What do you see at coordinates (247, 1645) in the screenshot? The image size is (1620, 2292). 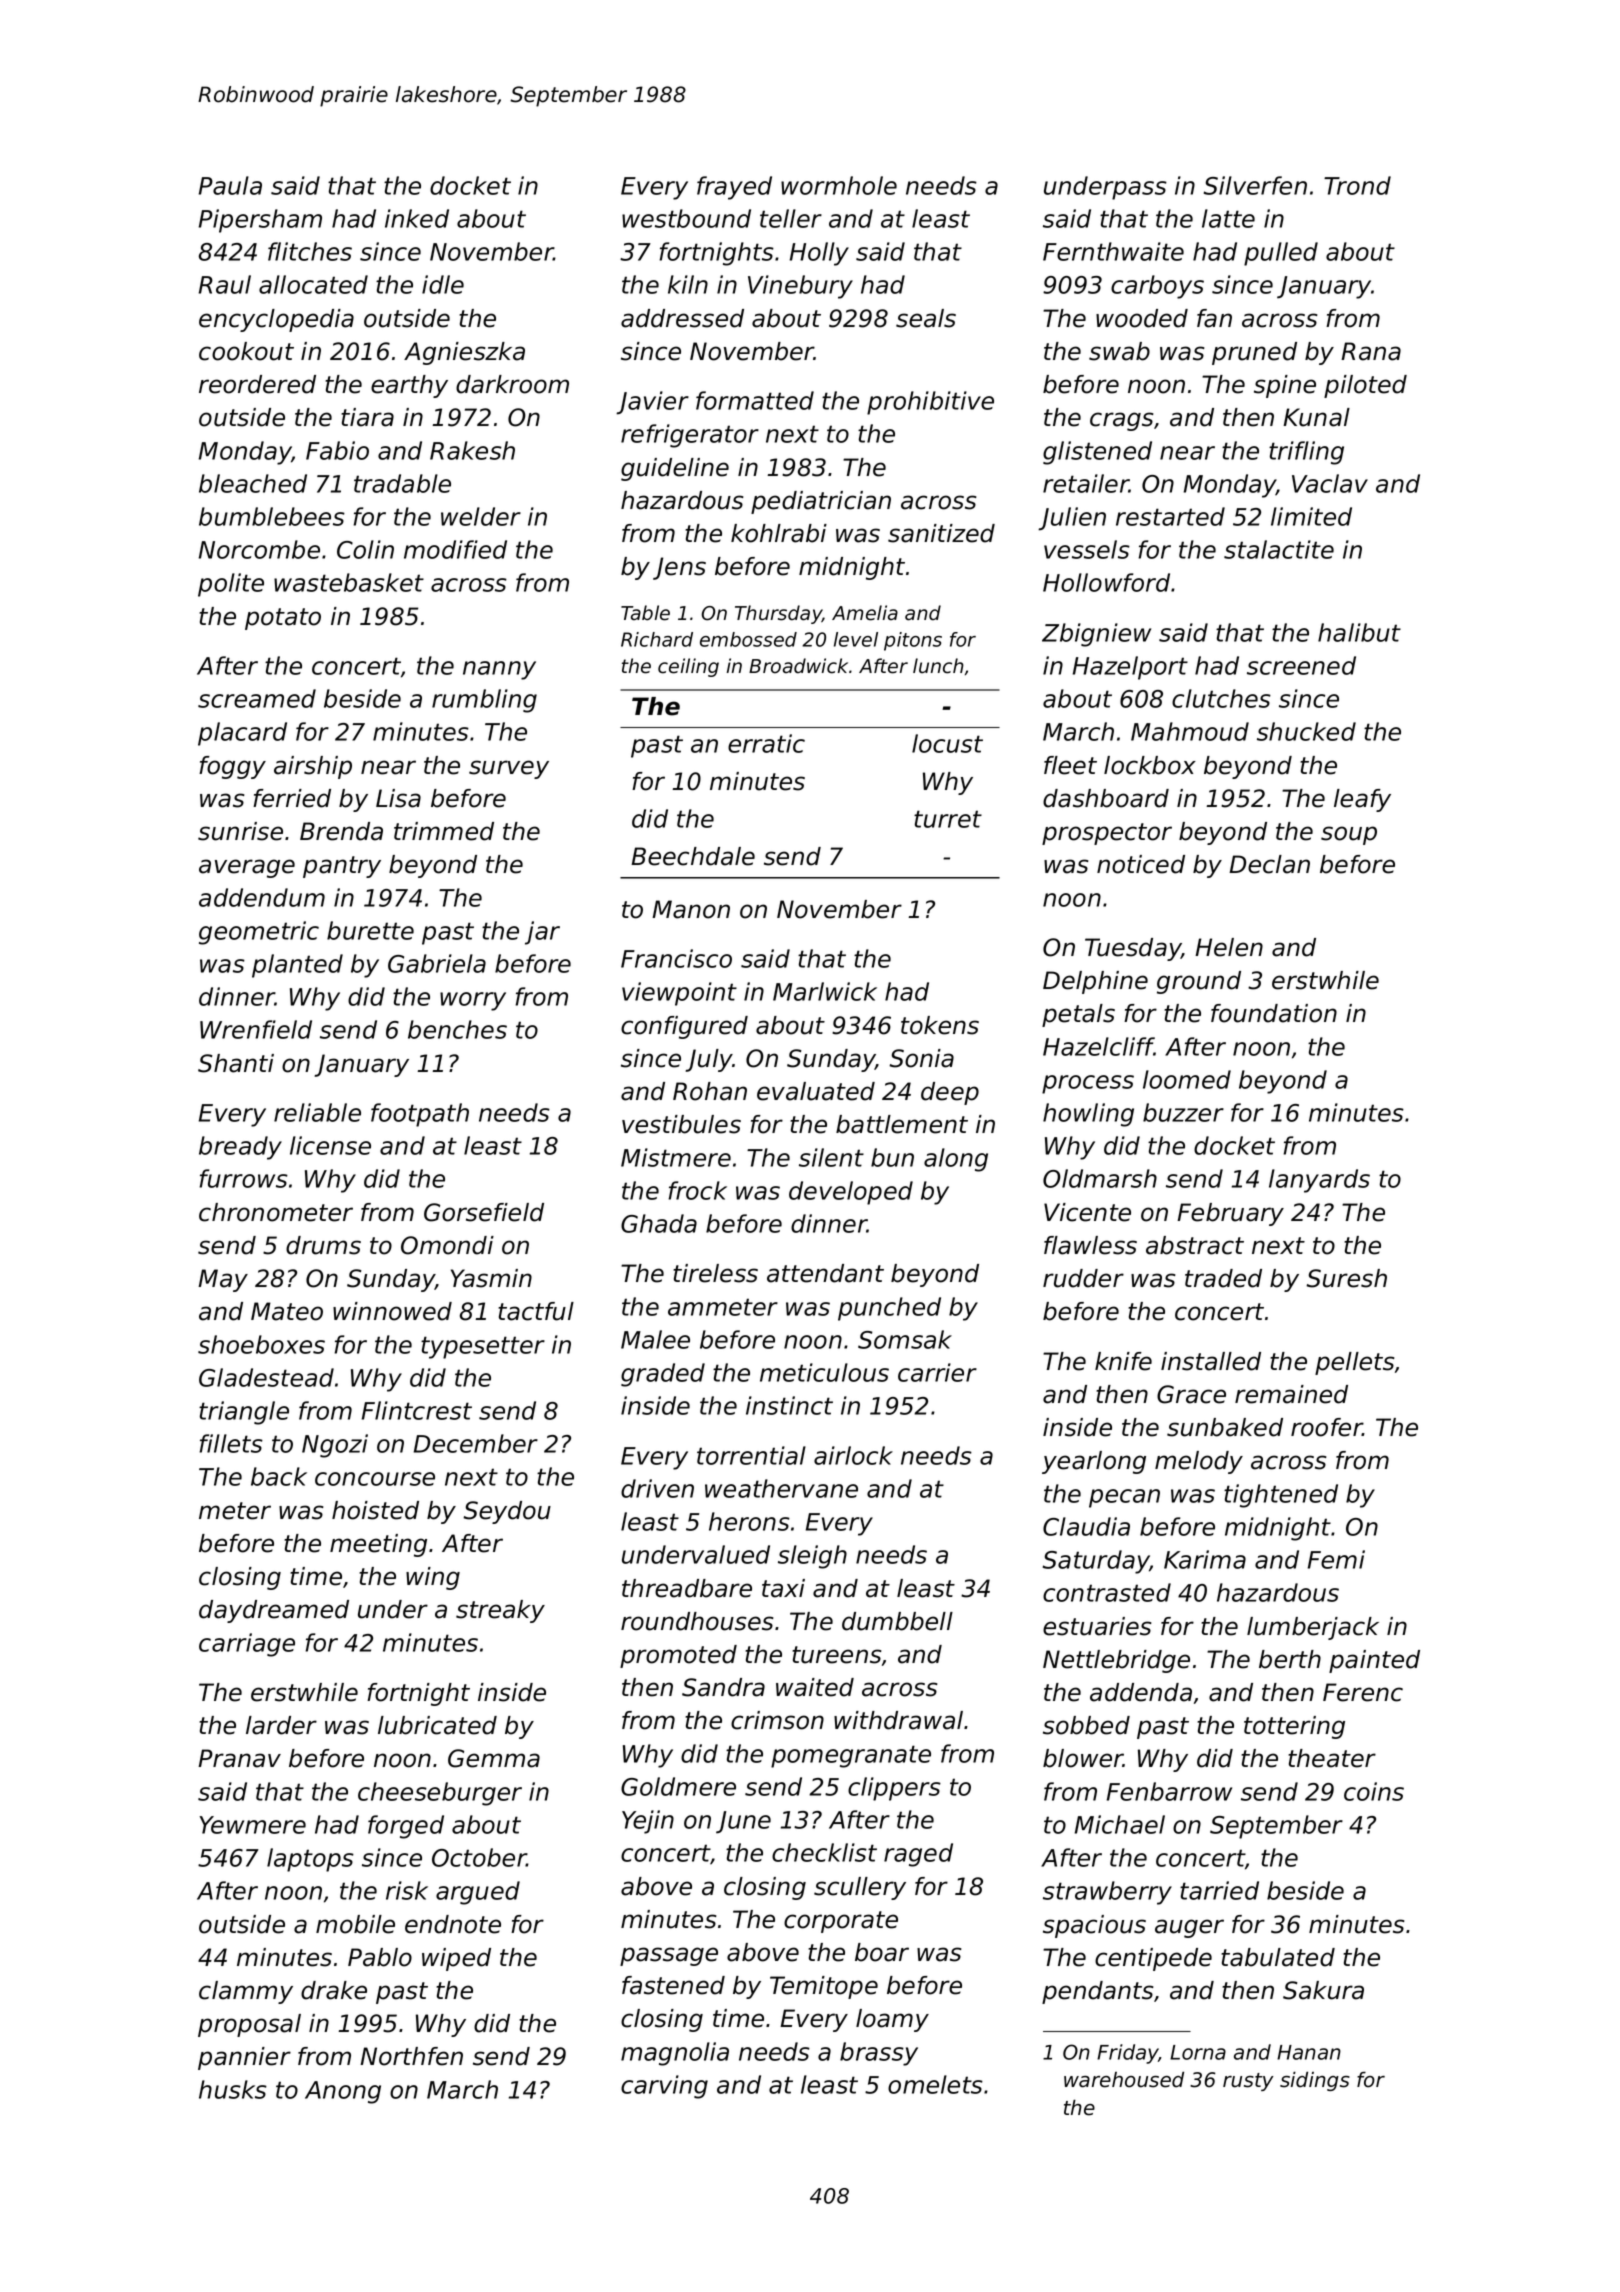 I see `carriage` at bounding box center [247, 1645].
